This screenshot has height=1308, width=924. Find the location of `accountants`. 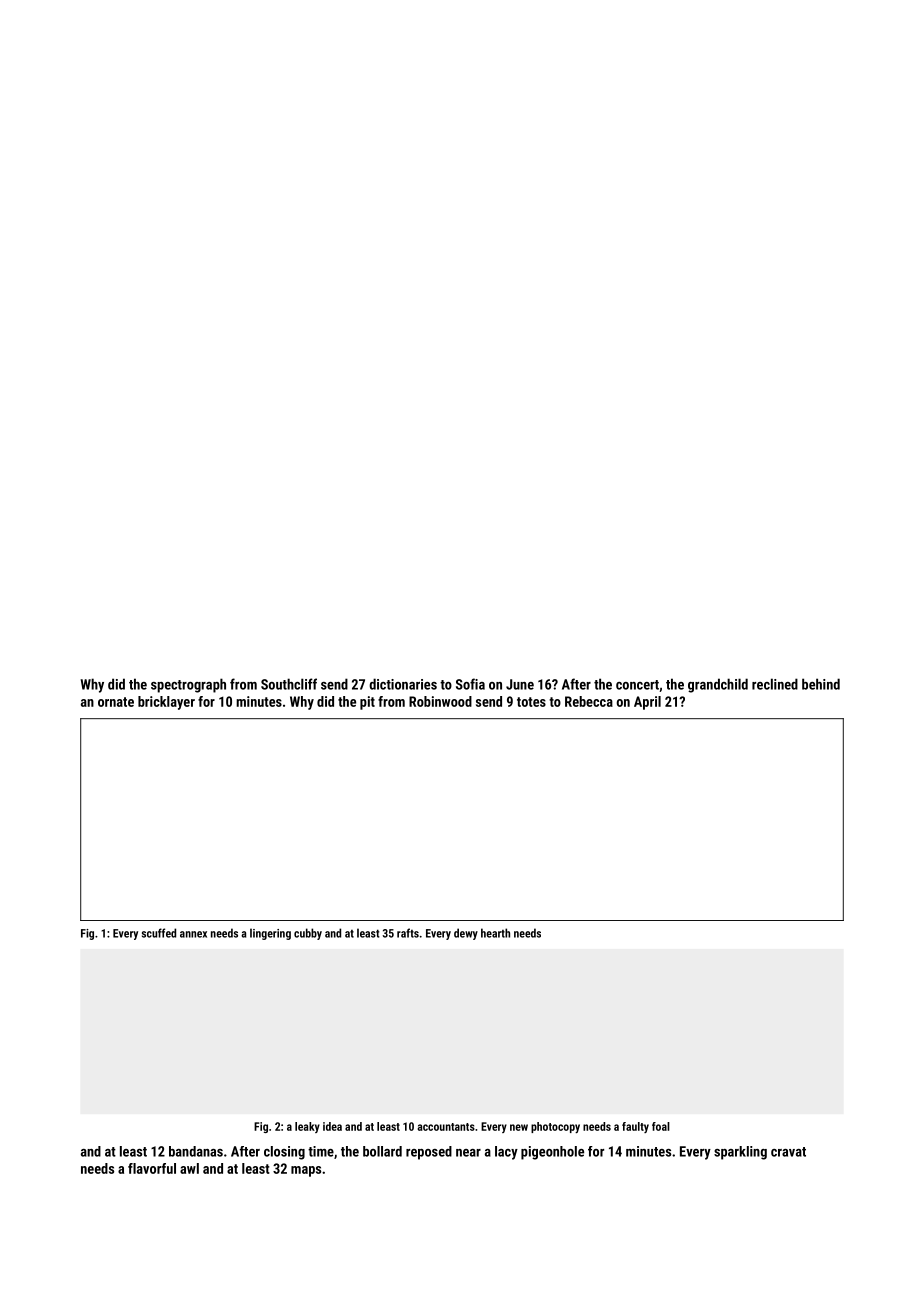

accountants is located at coordinates (446, 1127).
